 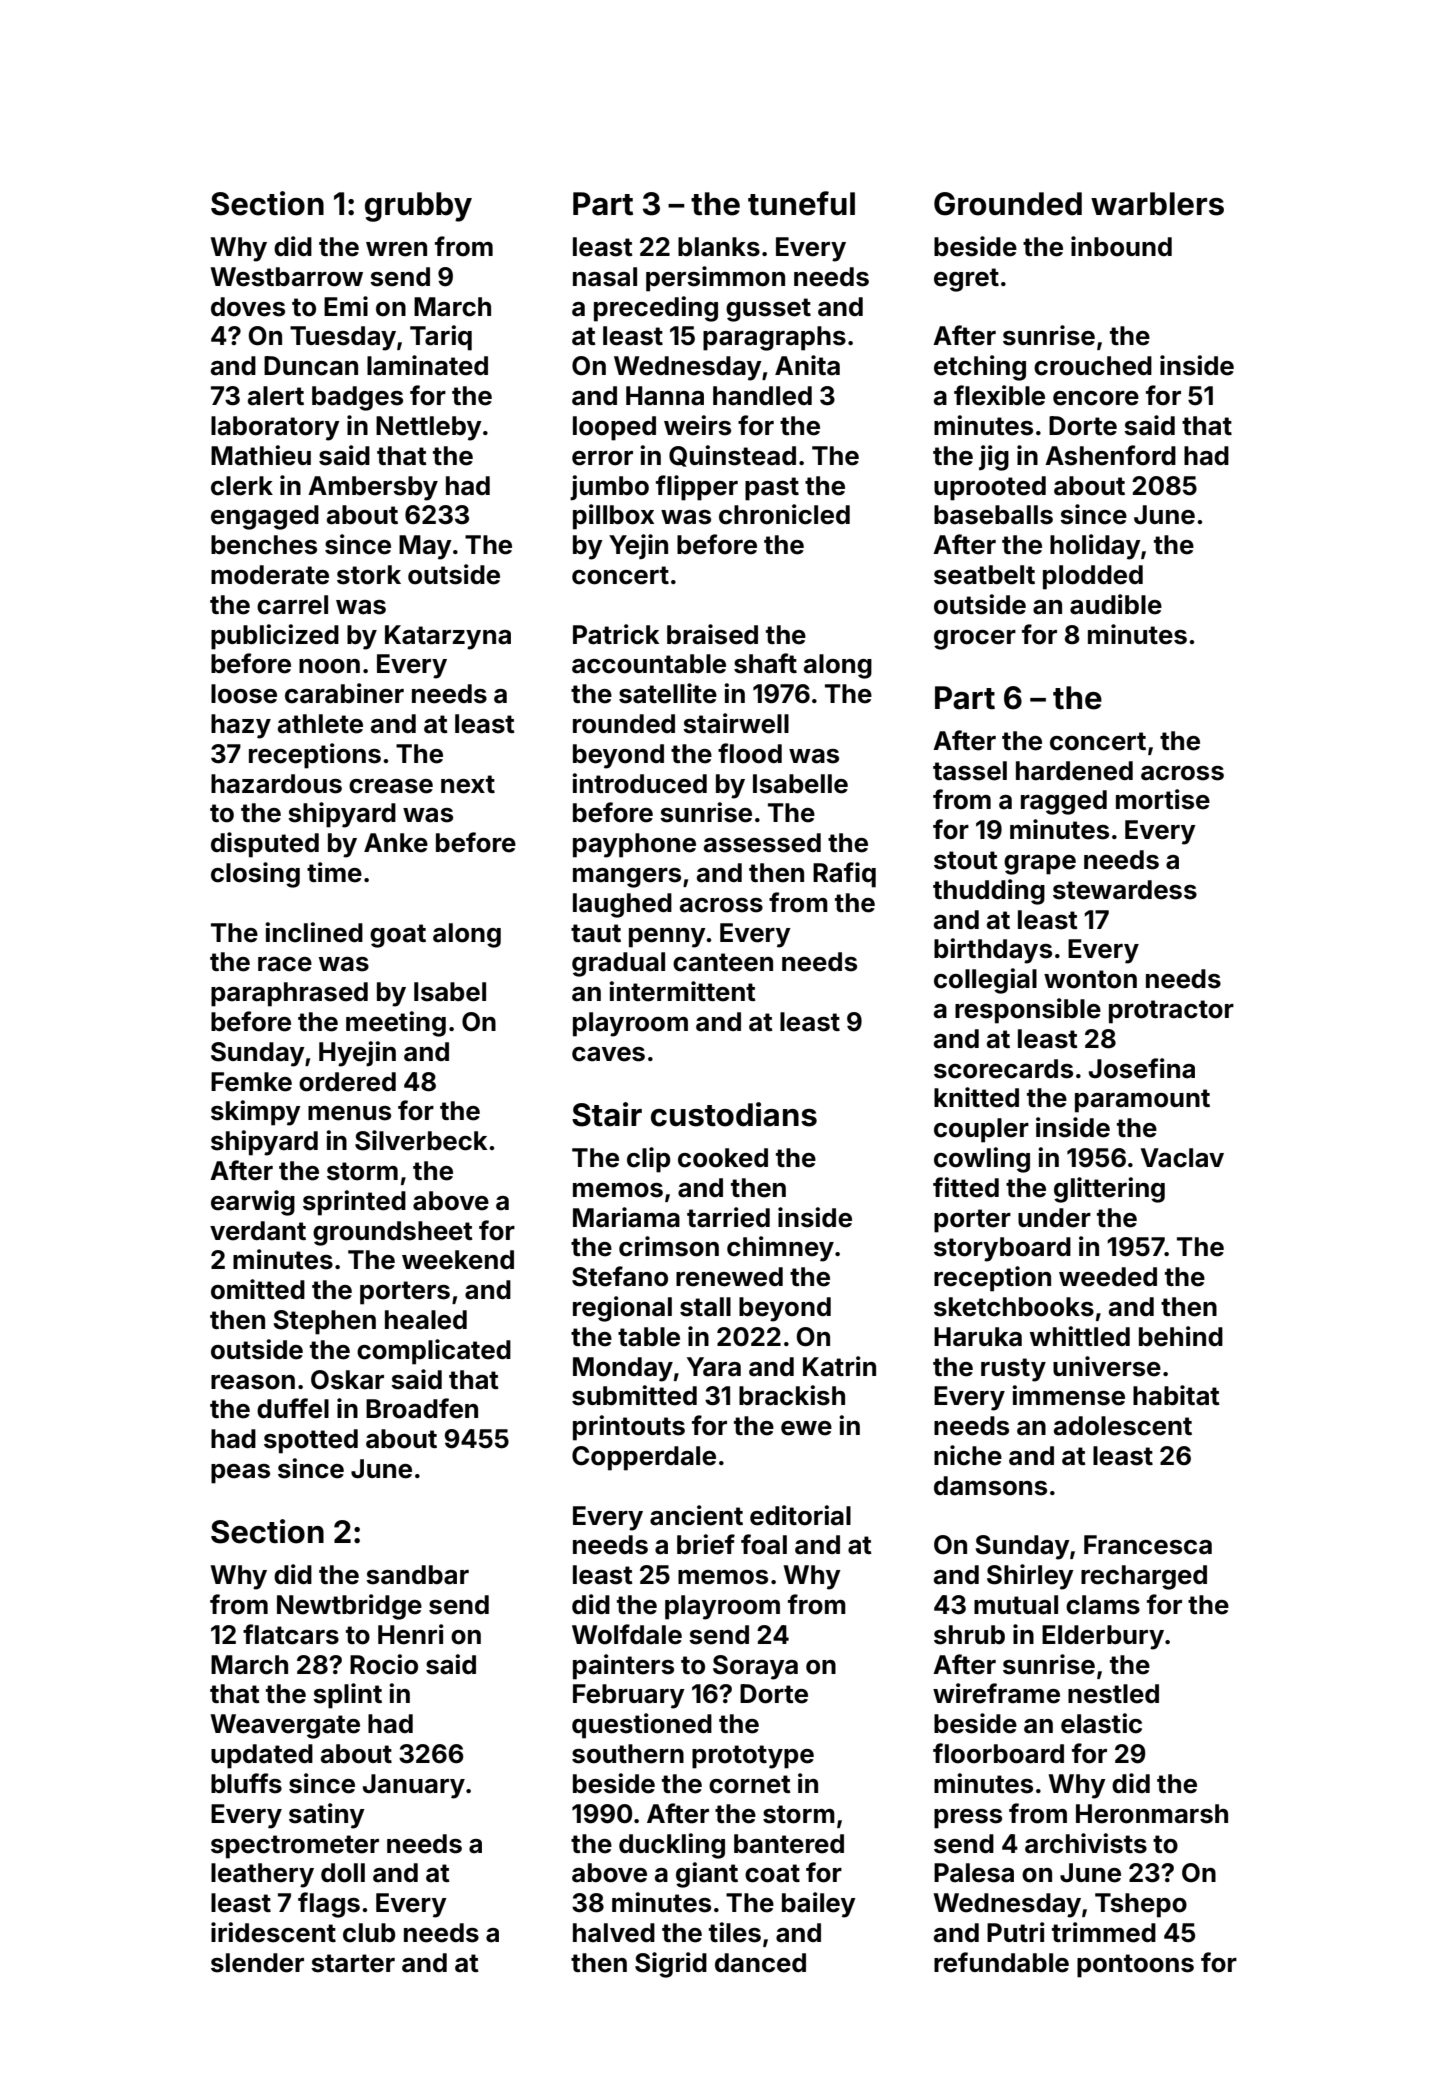 I want to click on mangers, so click(x=627, y=878).
